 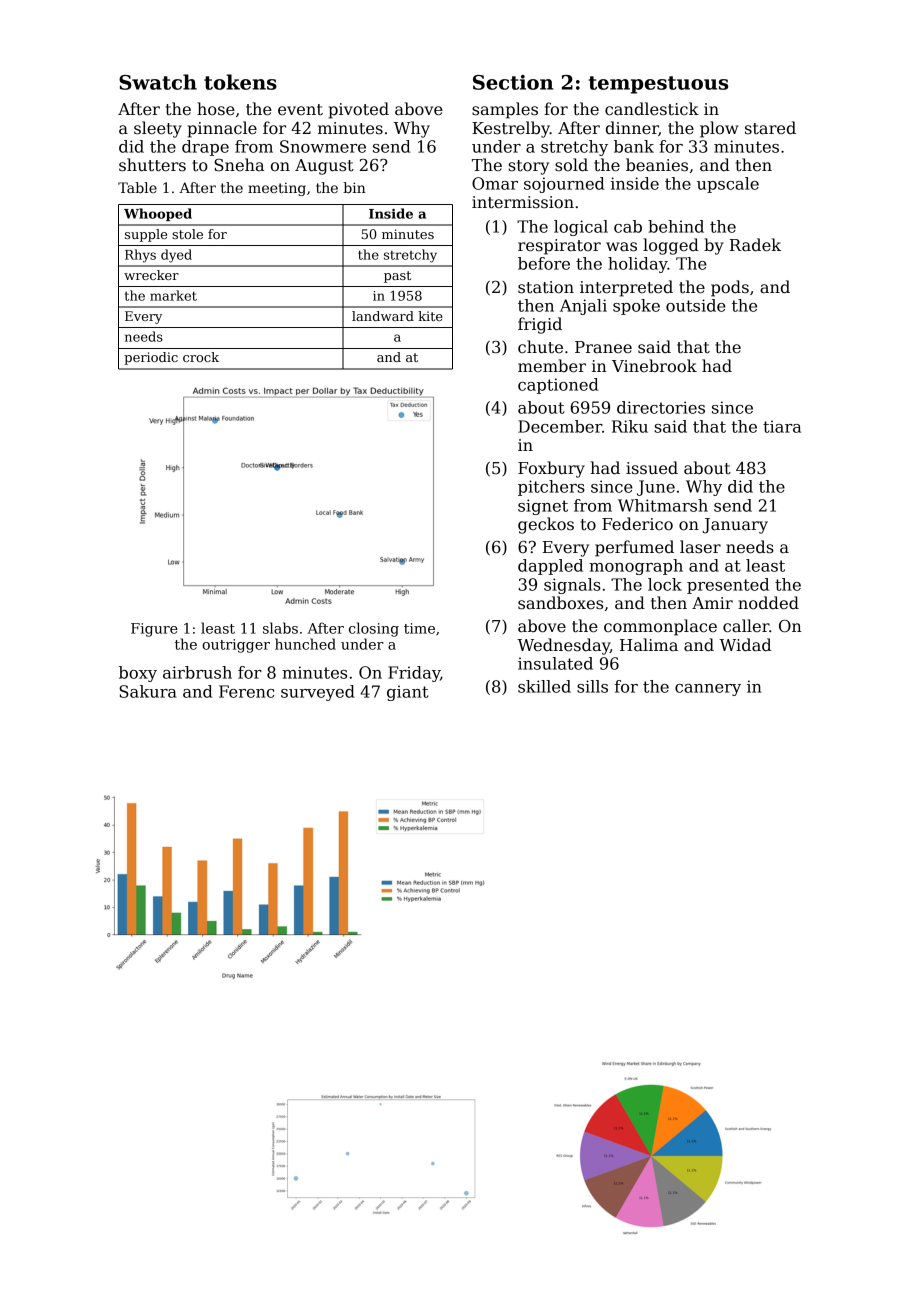 I want to click on shutters, so click(x=152, y=165).
